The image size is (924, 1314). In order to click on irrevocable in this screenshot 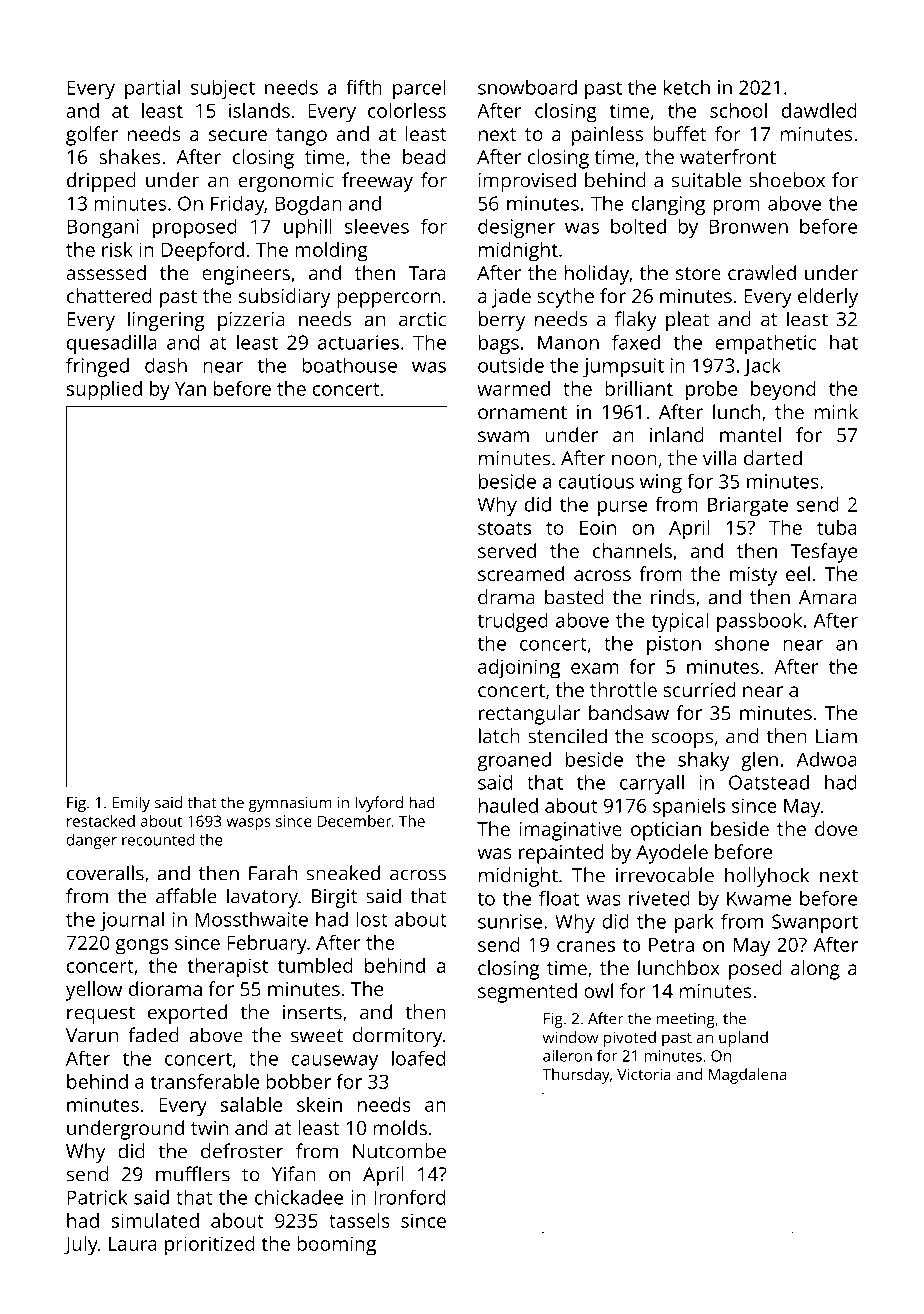, I will do `click(665, 875)`.
